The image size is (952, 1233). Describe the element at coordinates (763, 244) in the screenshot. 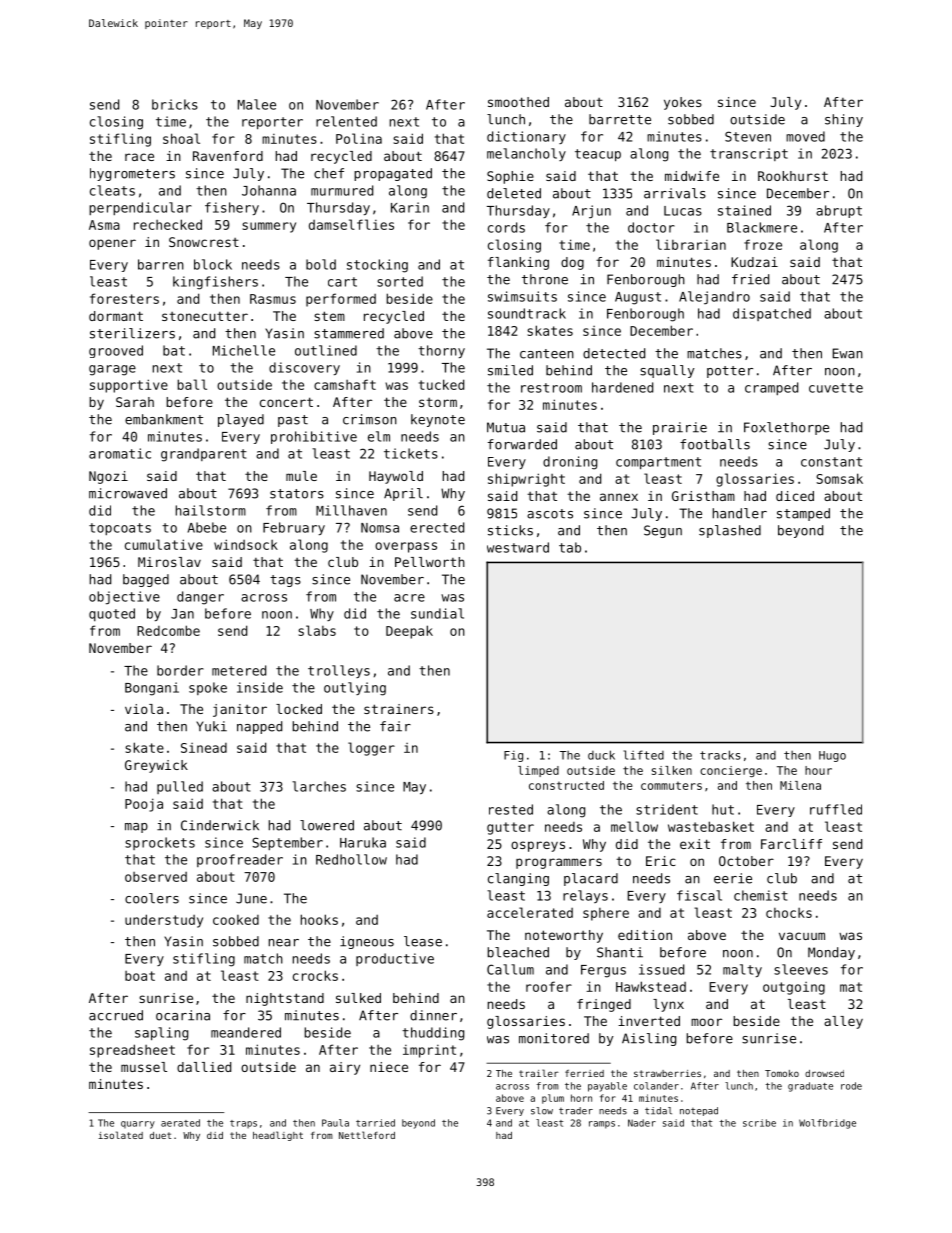

I see `froze` at that location.
